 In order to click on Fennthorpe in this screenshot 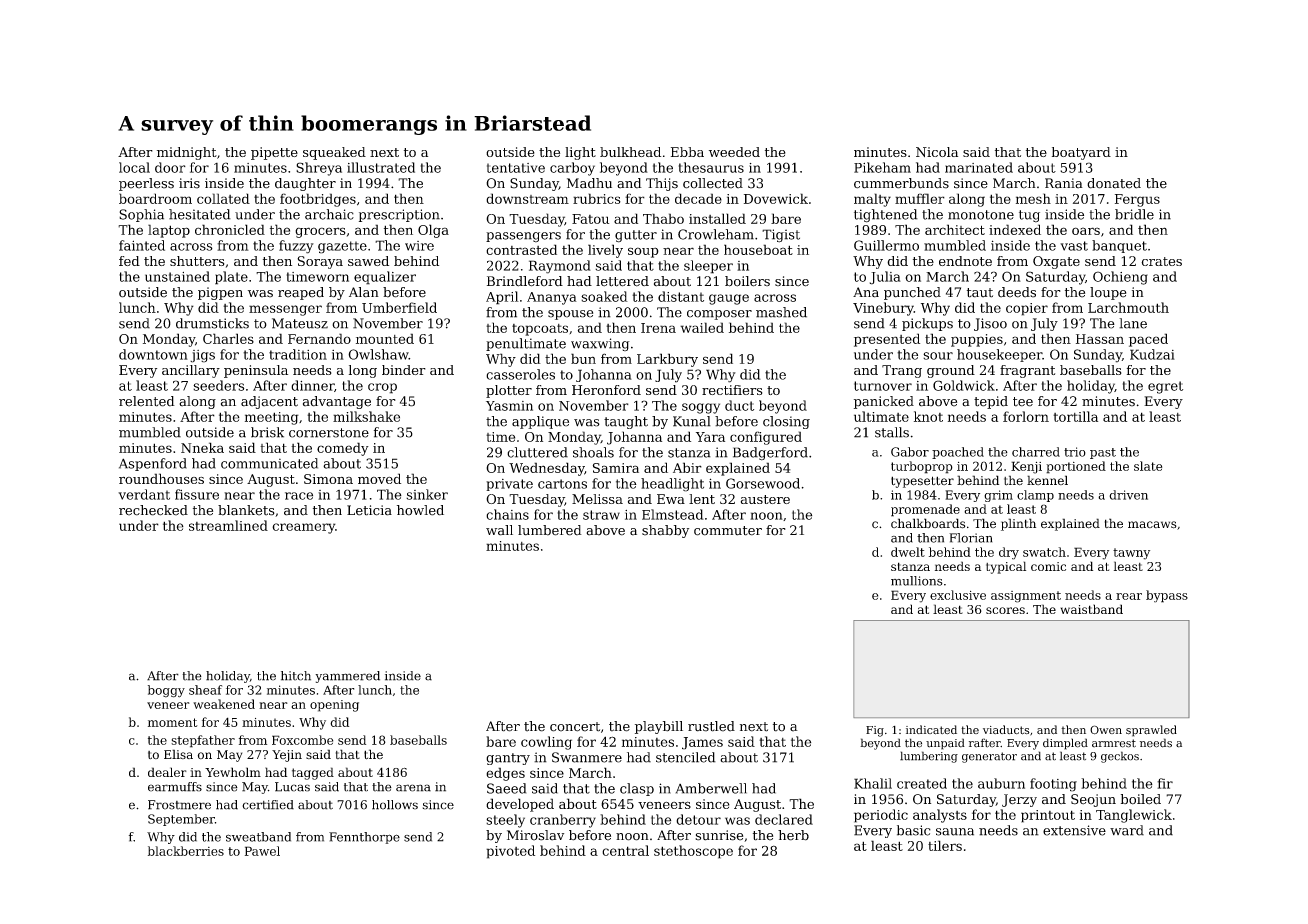, I will do `click(364, 838)`.
